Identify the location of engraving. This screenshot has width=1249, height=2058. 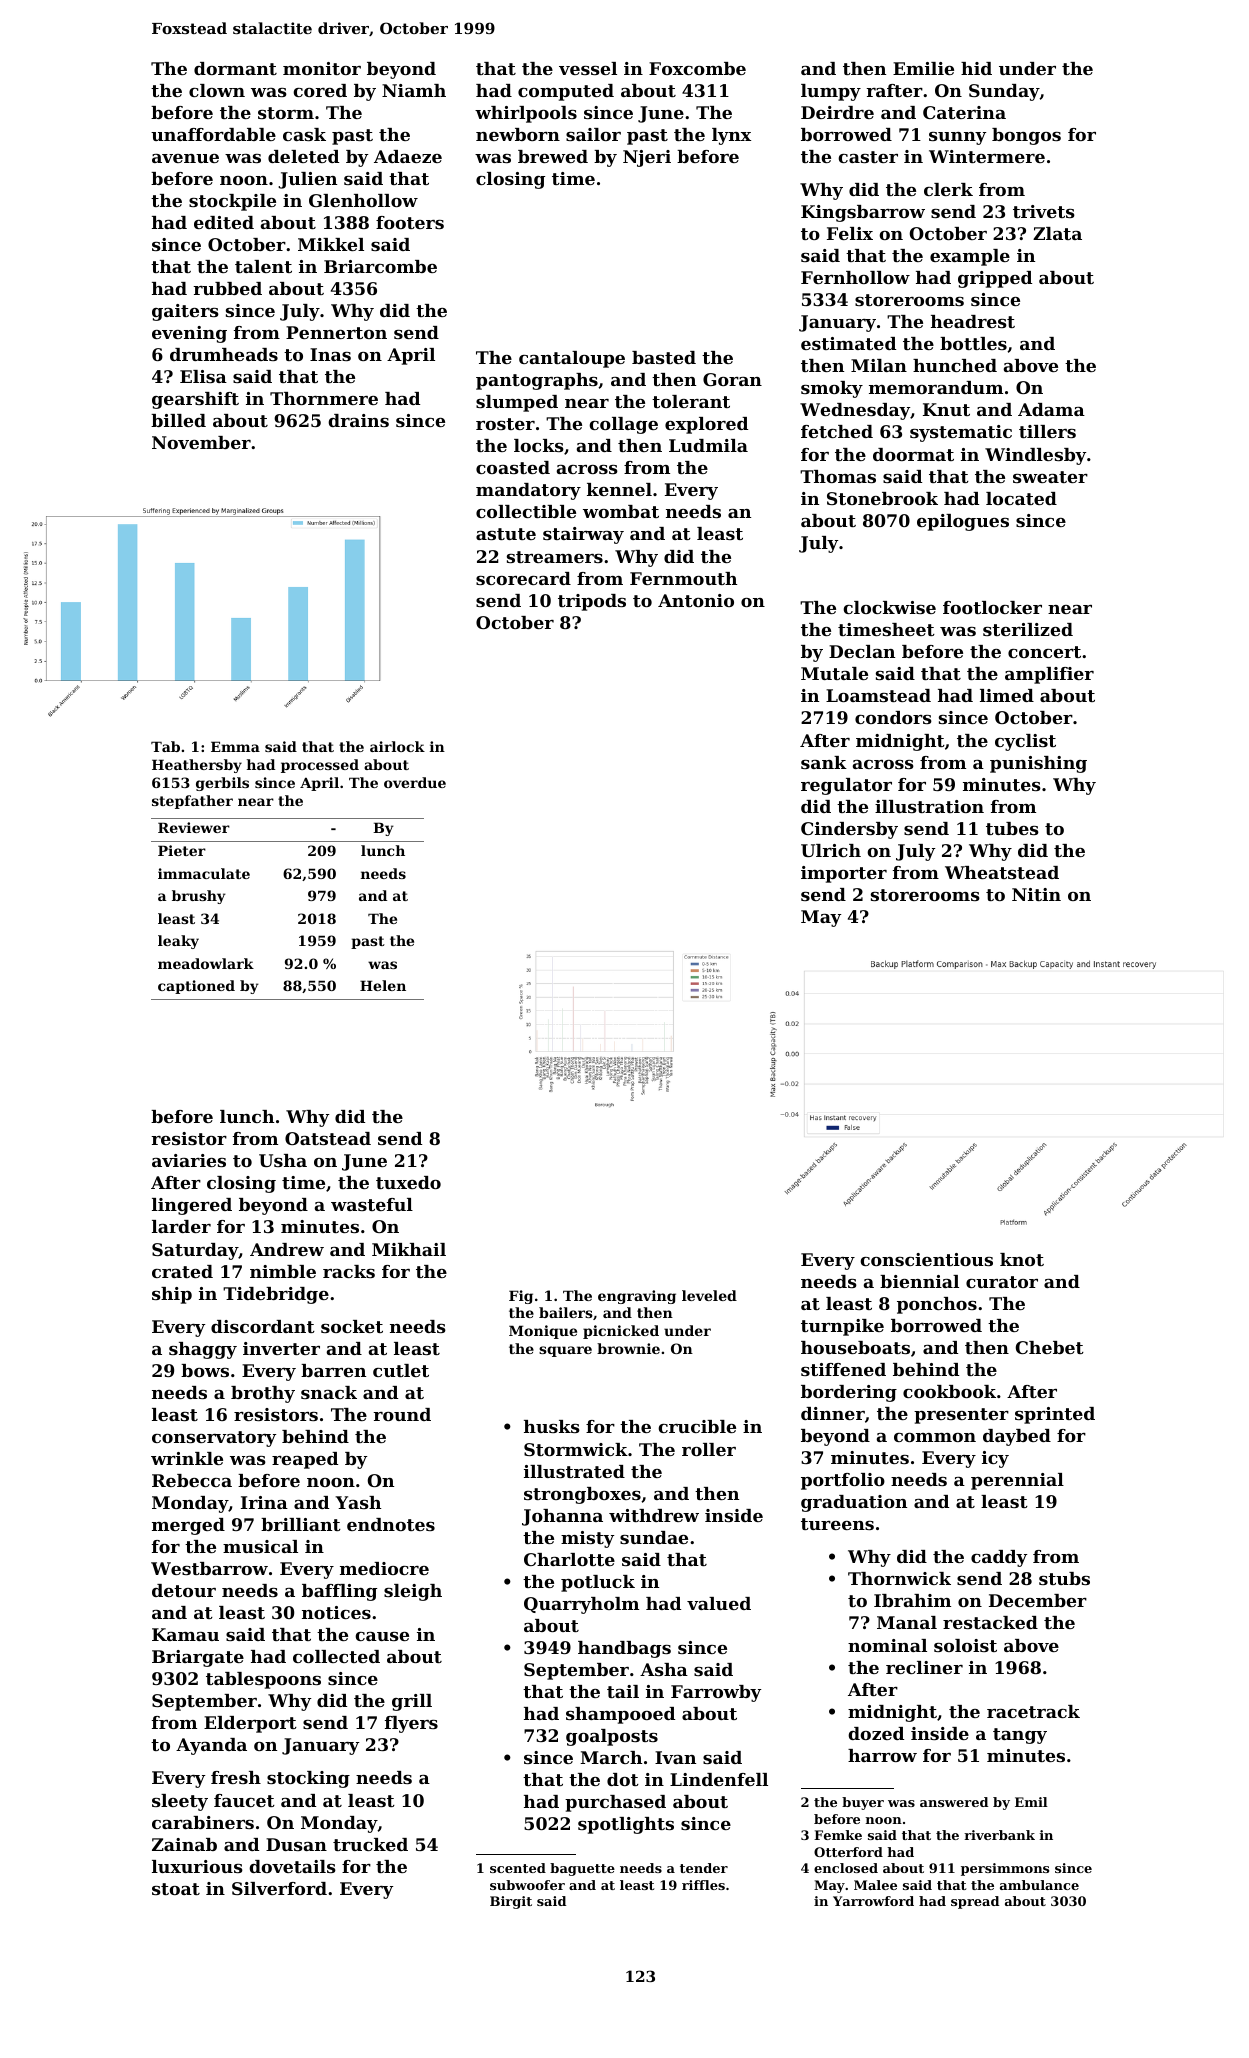
(637, 1297).
